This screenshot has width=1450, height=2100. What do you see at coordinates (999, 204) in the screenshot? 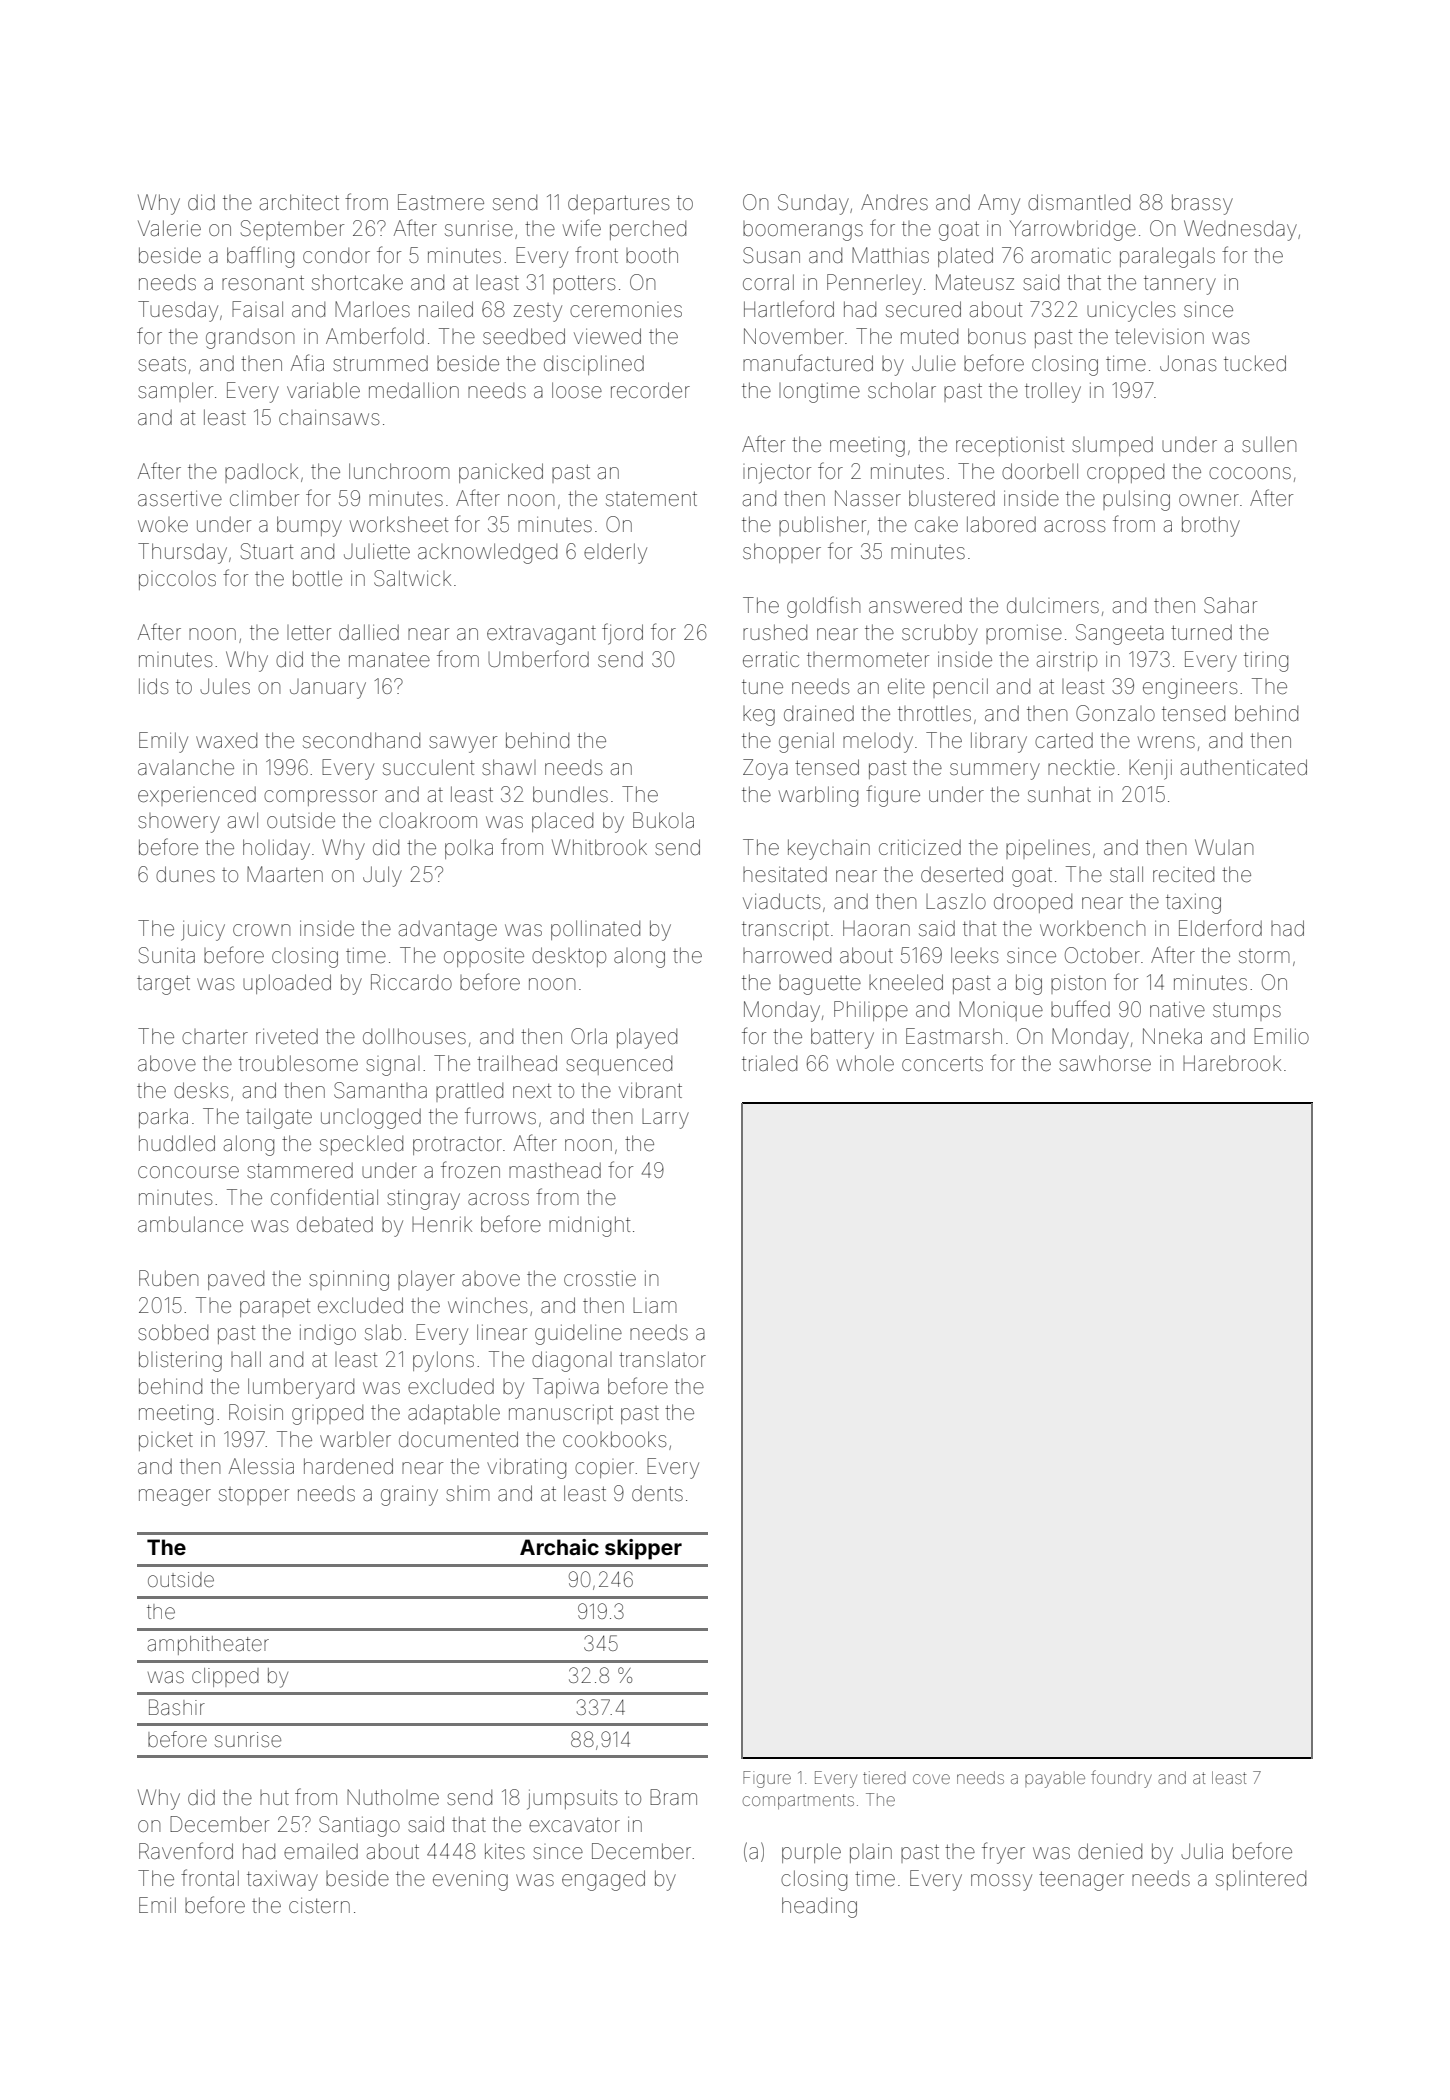
I see `Amy` at bounding box center [999, 204].
